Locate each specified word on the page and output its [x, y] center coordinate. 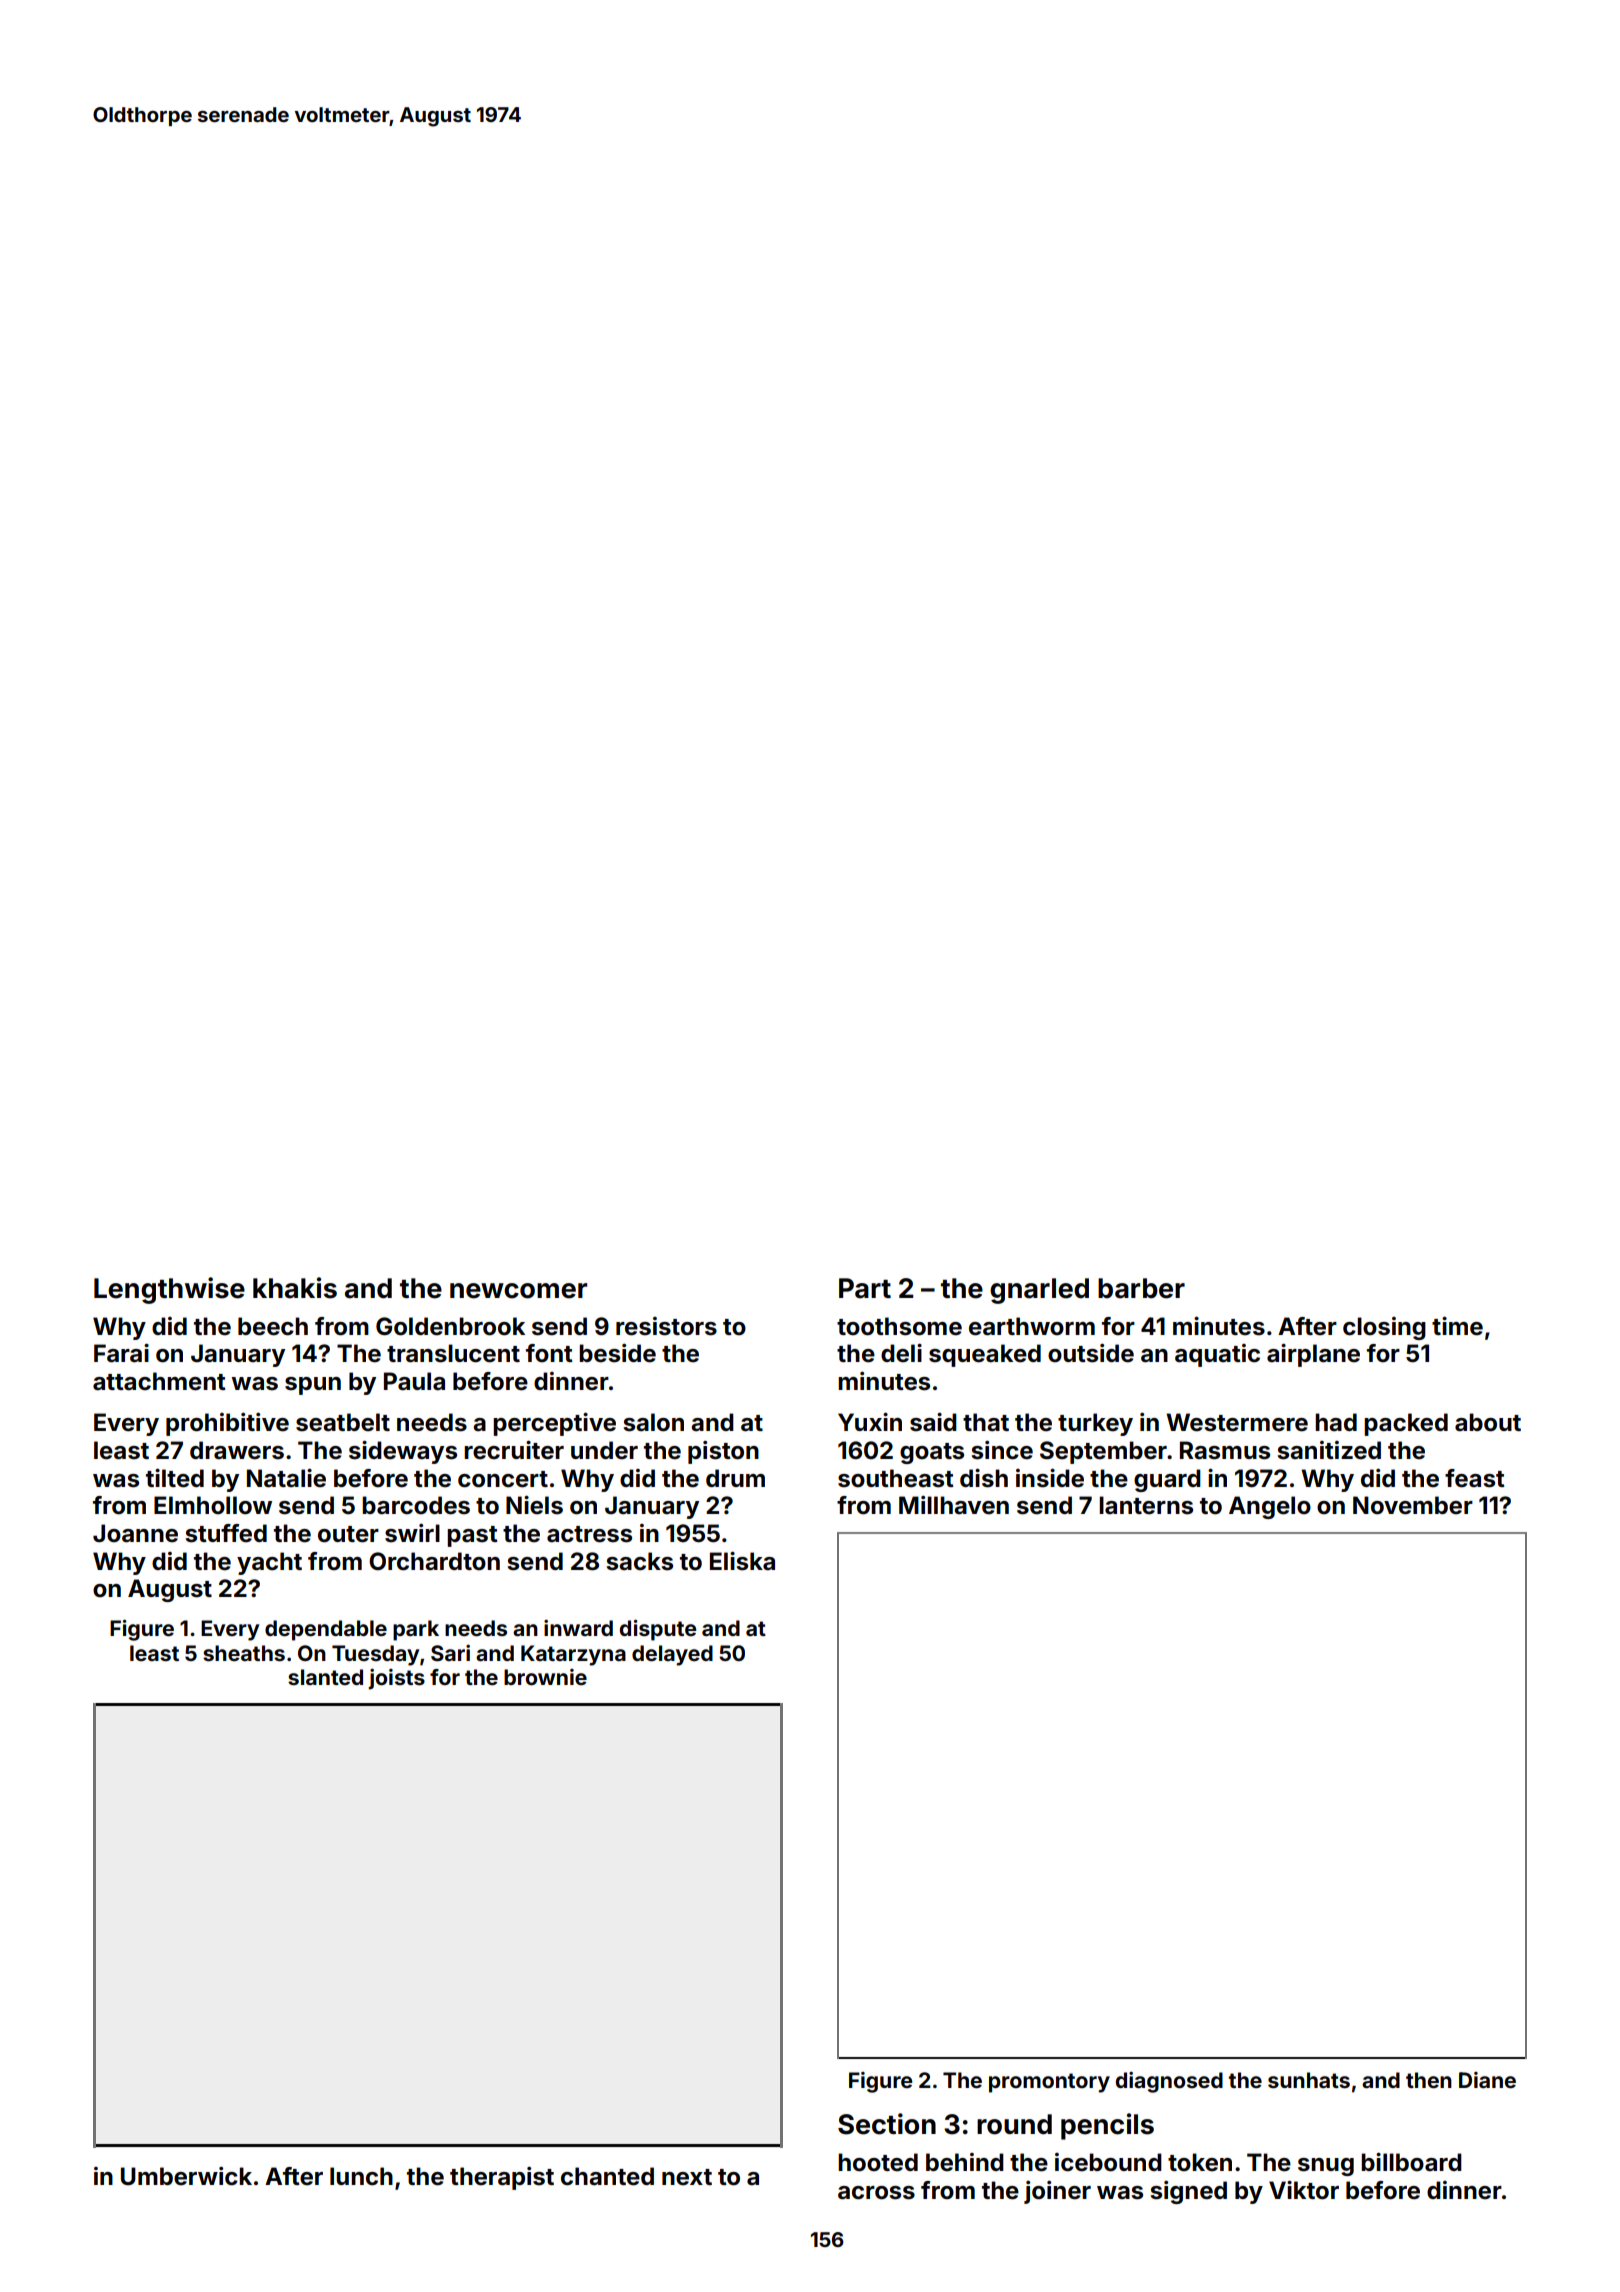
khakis [295, 1288]
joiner [1057, 2192]
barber [1141, 1288]
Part [865, 1288]
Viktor [1304, 2190]
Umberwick [186, 2176]
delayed [672, 1655]
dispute [658, 1630]
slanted [325, 1677]
